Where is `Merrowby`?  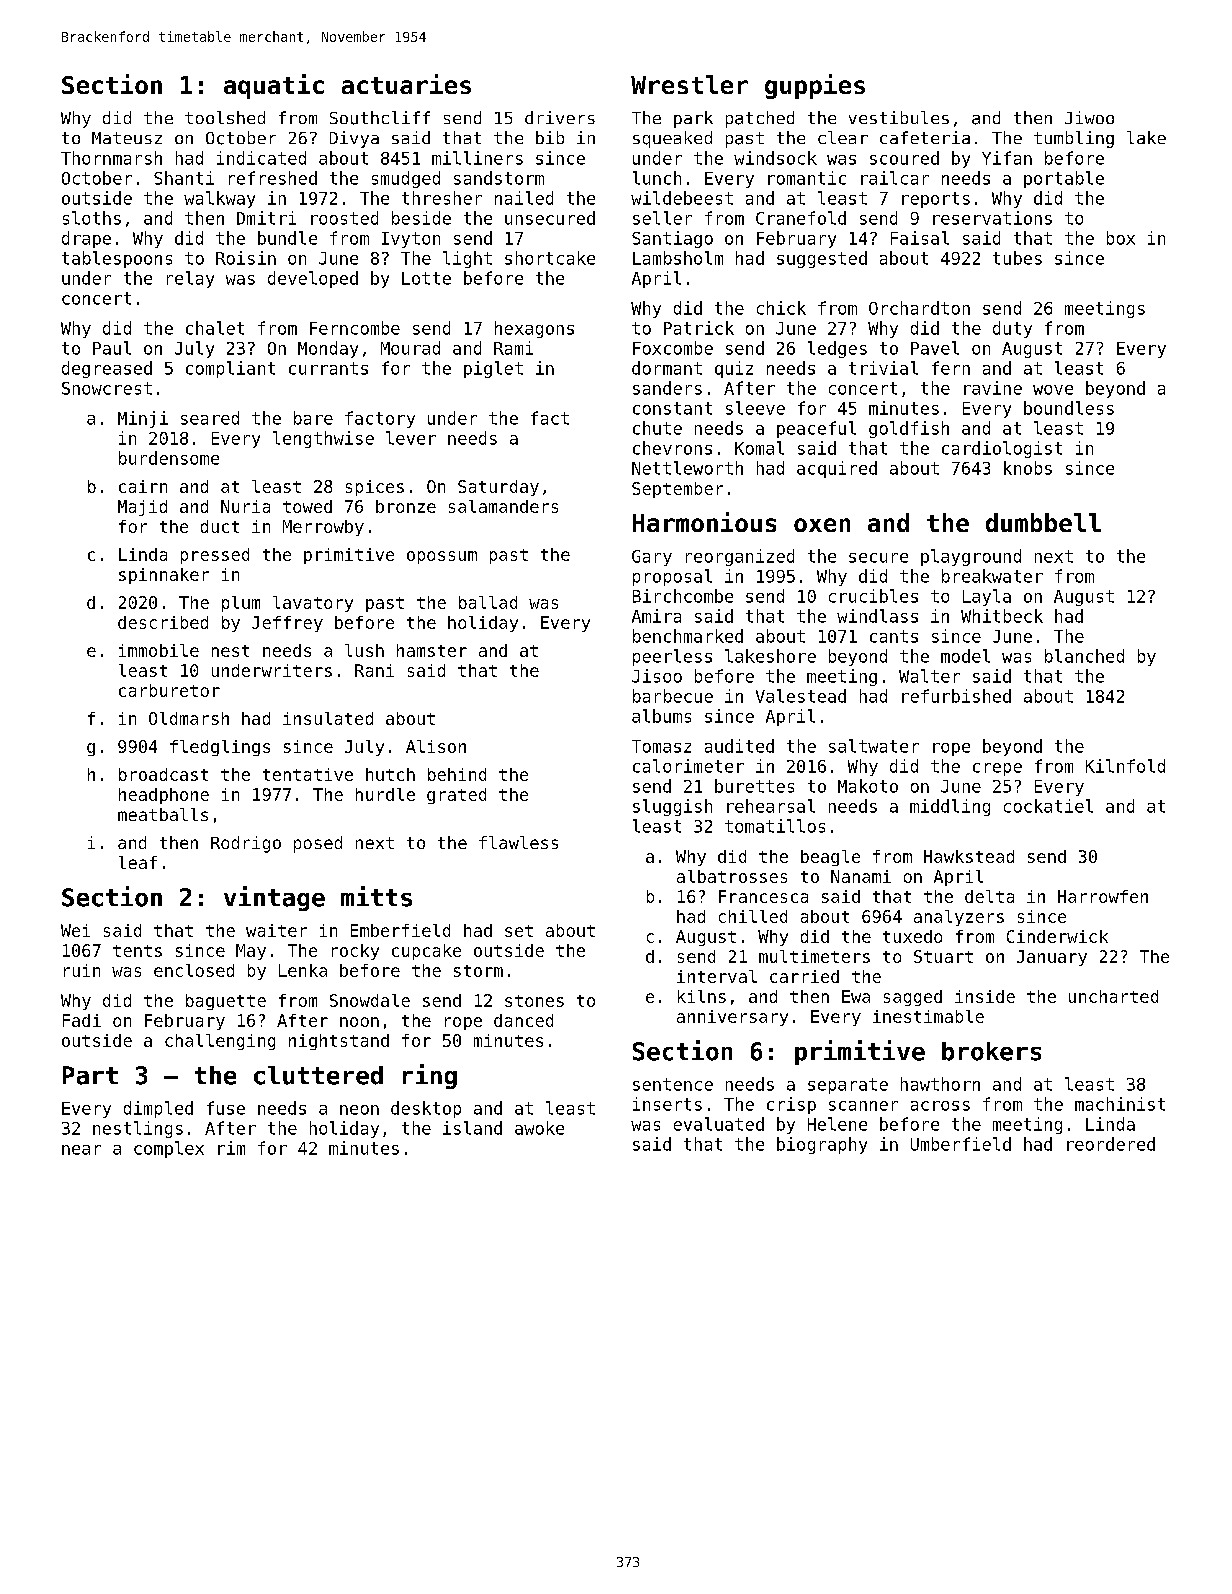 Merrowby is located at coordinates (323, 528).
